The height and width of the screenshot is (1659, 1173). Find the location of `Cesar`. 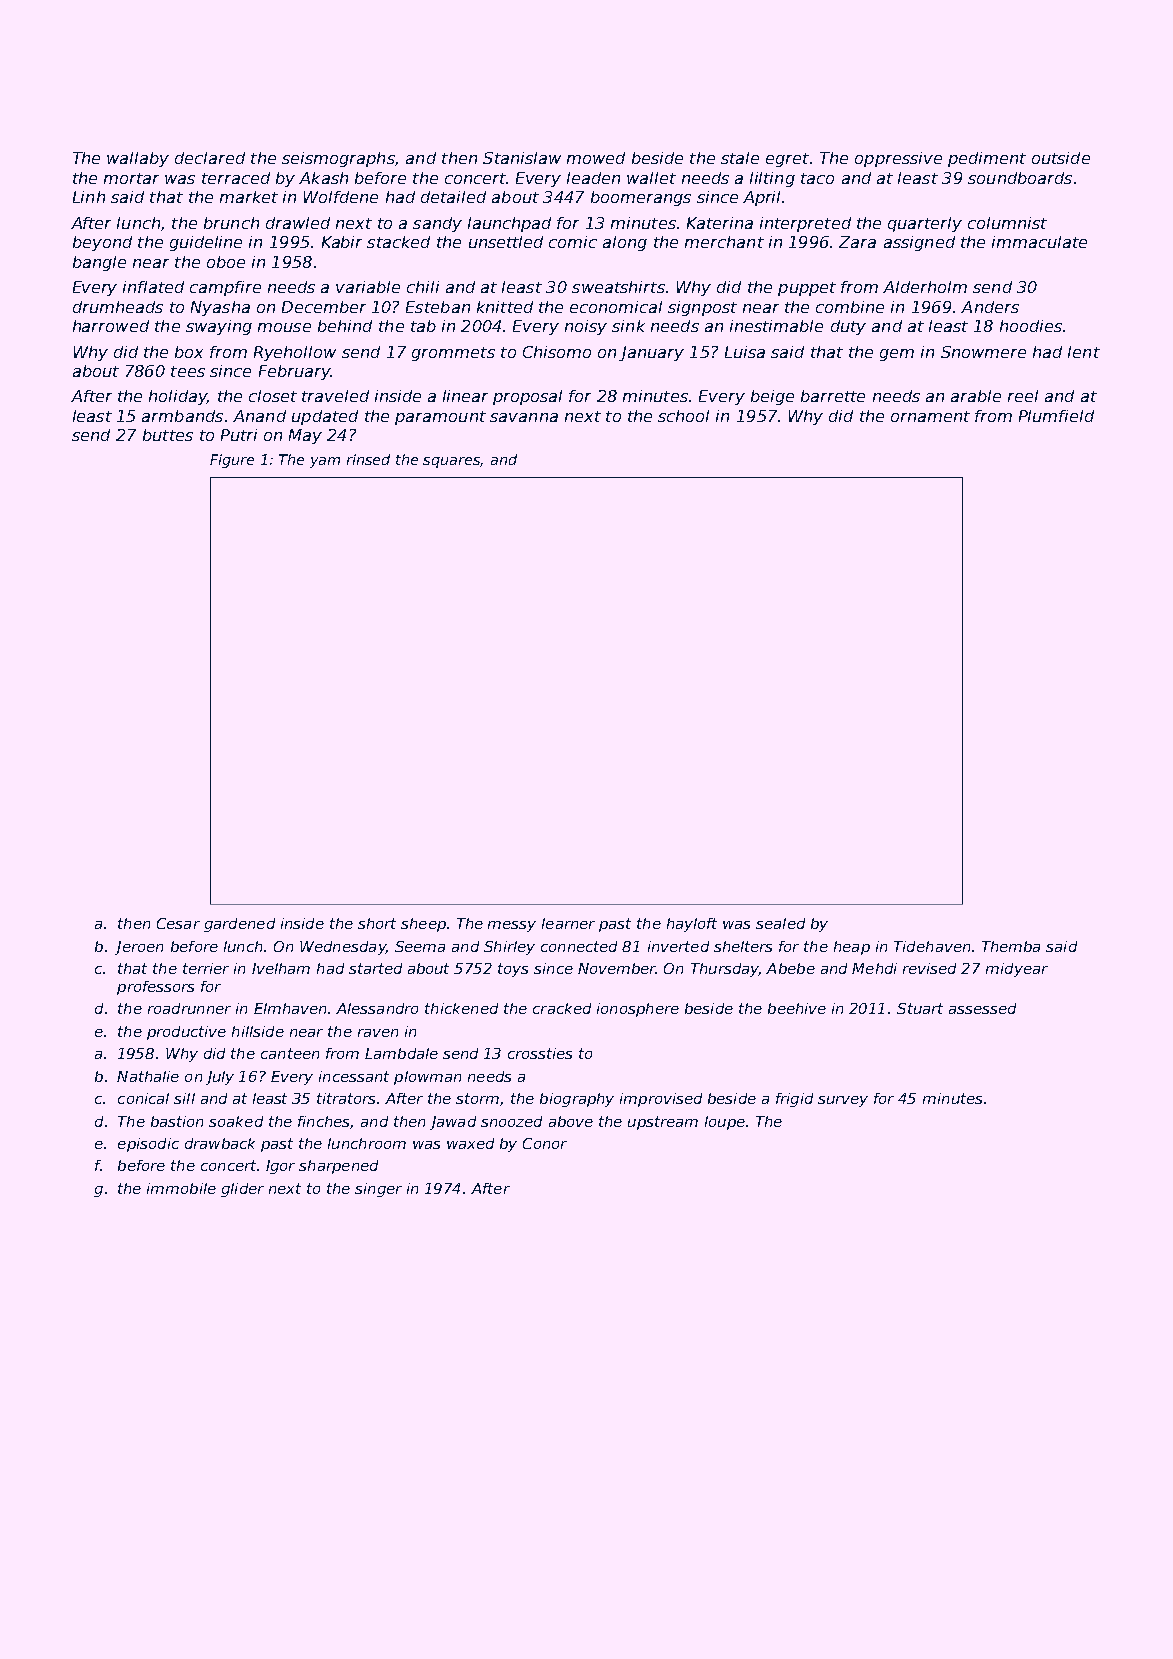

Cesar is located at coordinates (178, 923).
